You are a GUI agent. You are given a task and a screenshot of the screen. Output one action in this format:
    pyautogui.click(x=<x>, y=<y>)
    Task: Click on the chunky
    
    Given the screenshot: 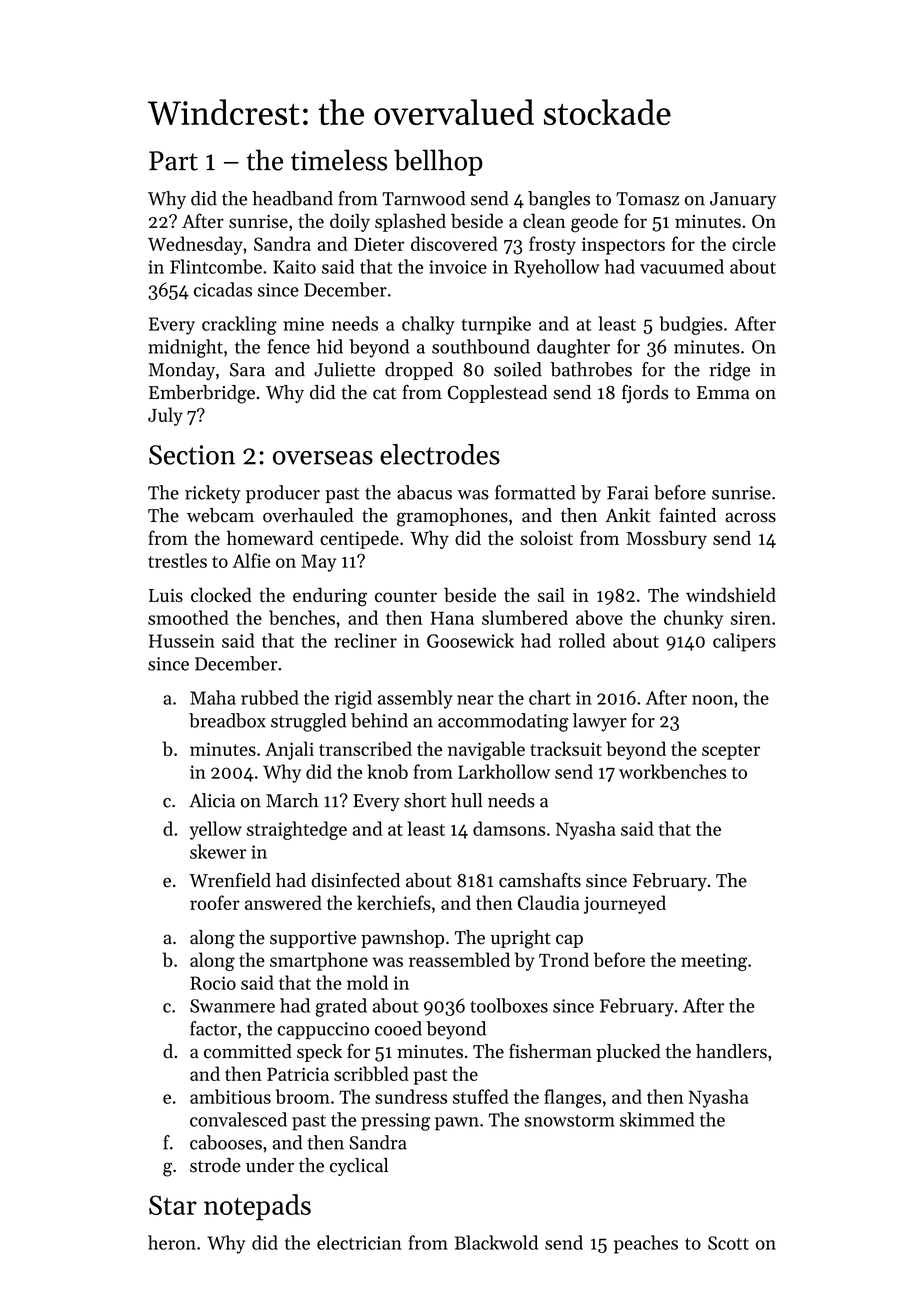 What is the action you would take?
    pyautogui.click(x=693, y=619)
